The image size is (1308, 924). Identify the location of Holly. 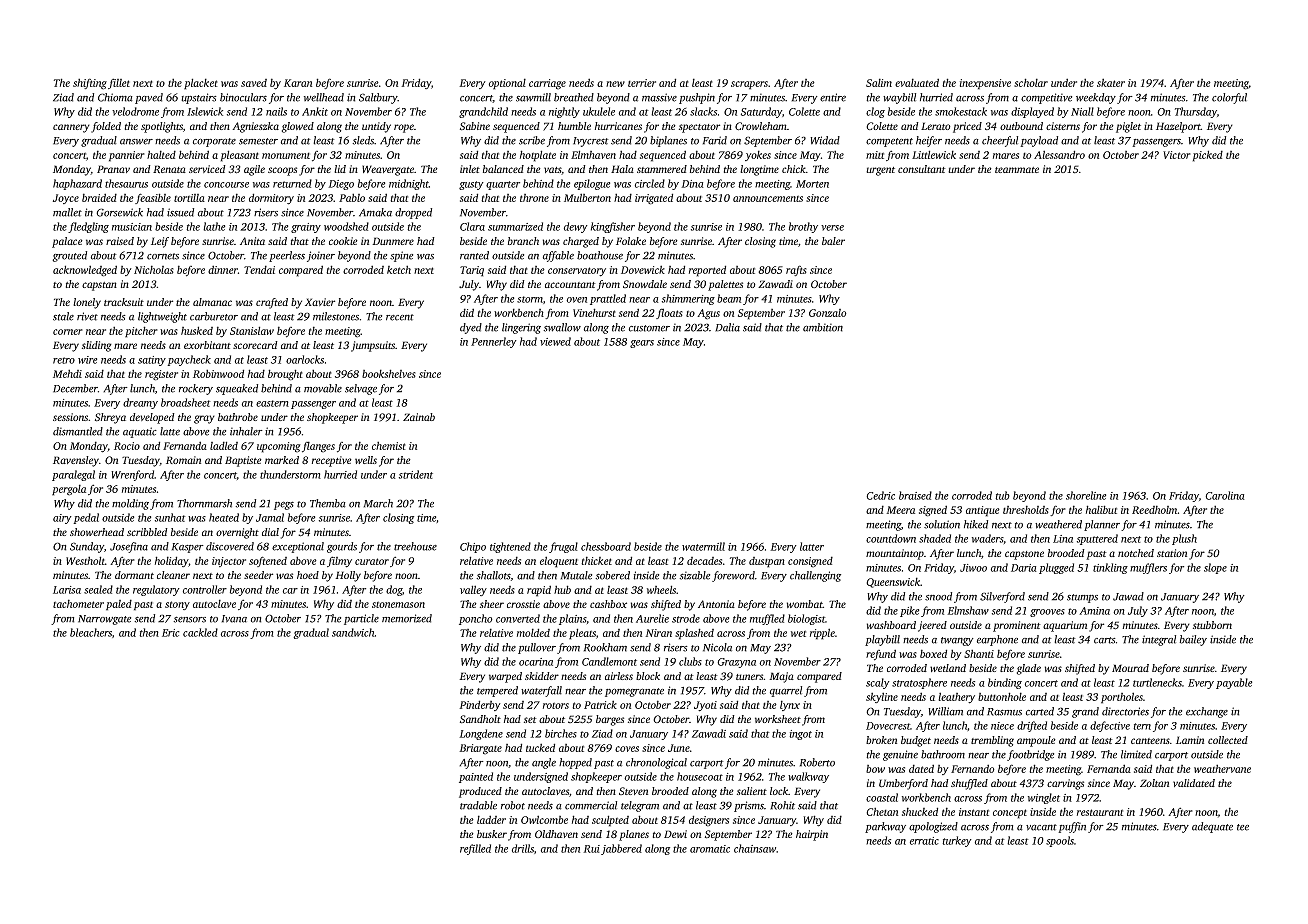
(348, 576).
